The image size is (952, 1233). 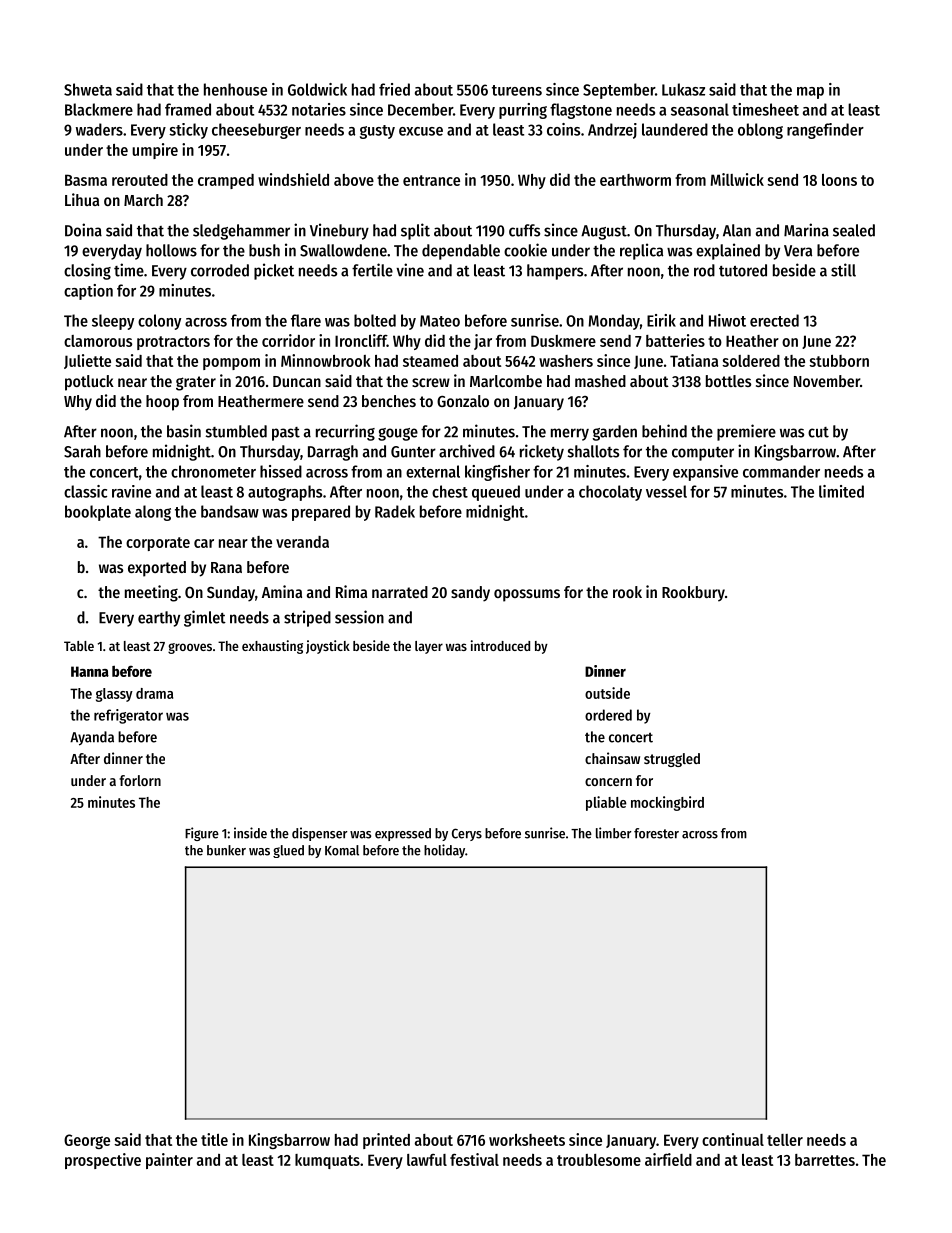 What do you see at coordinates (810, 93) in the screenshot?
I see `map` at bounding box center [810, 93].
